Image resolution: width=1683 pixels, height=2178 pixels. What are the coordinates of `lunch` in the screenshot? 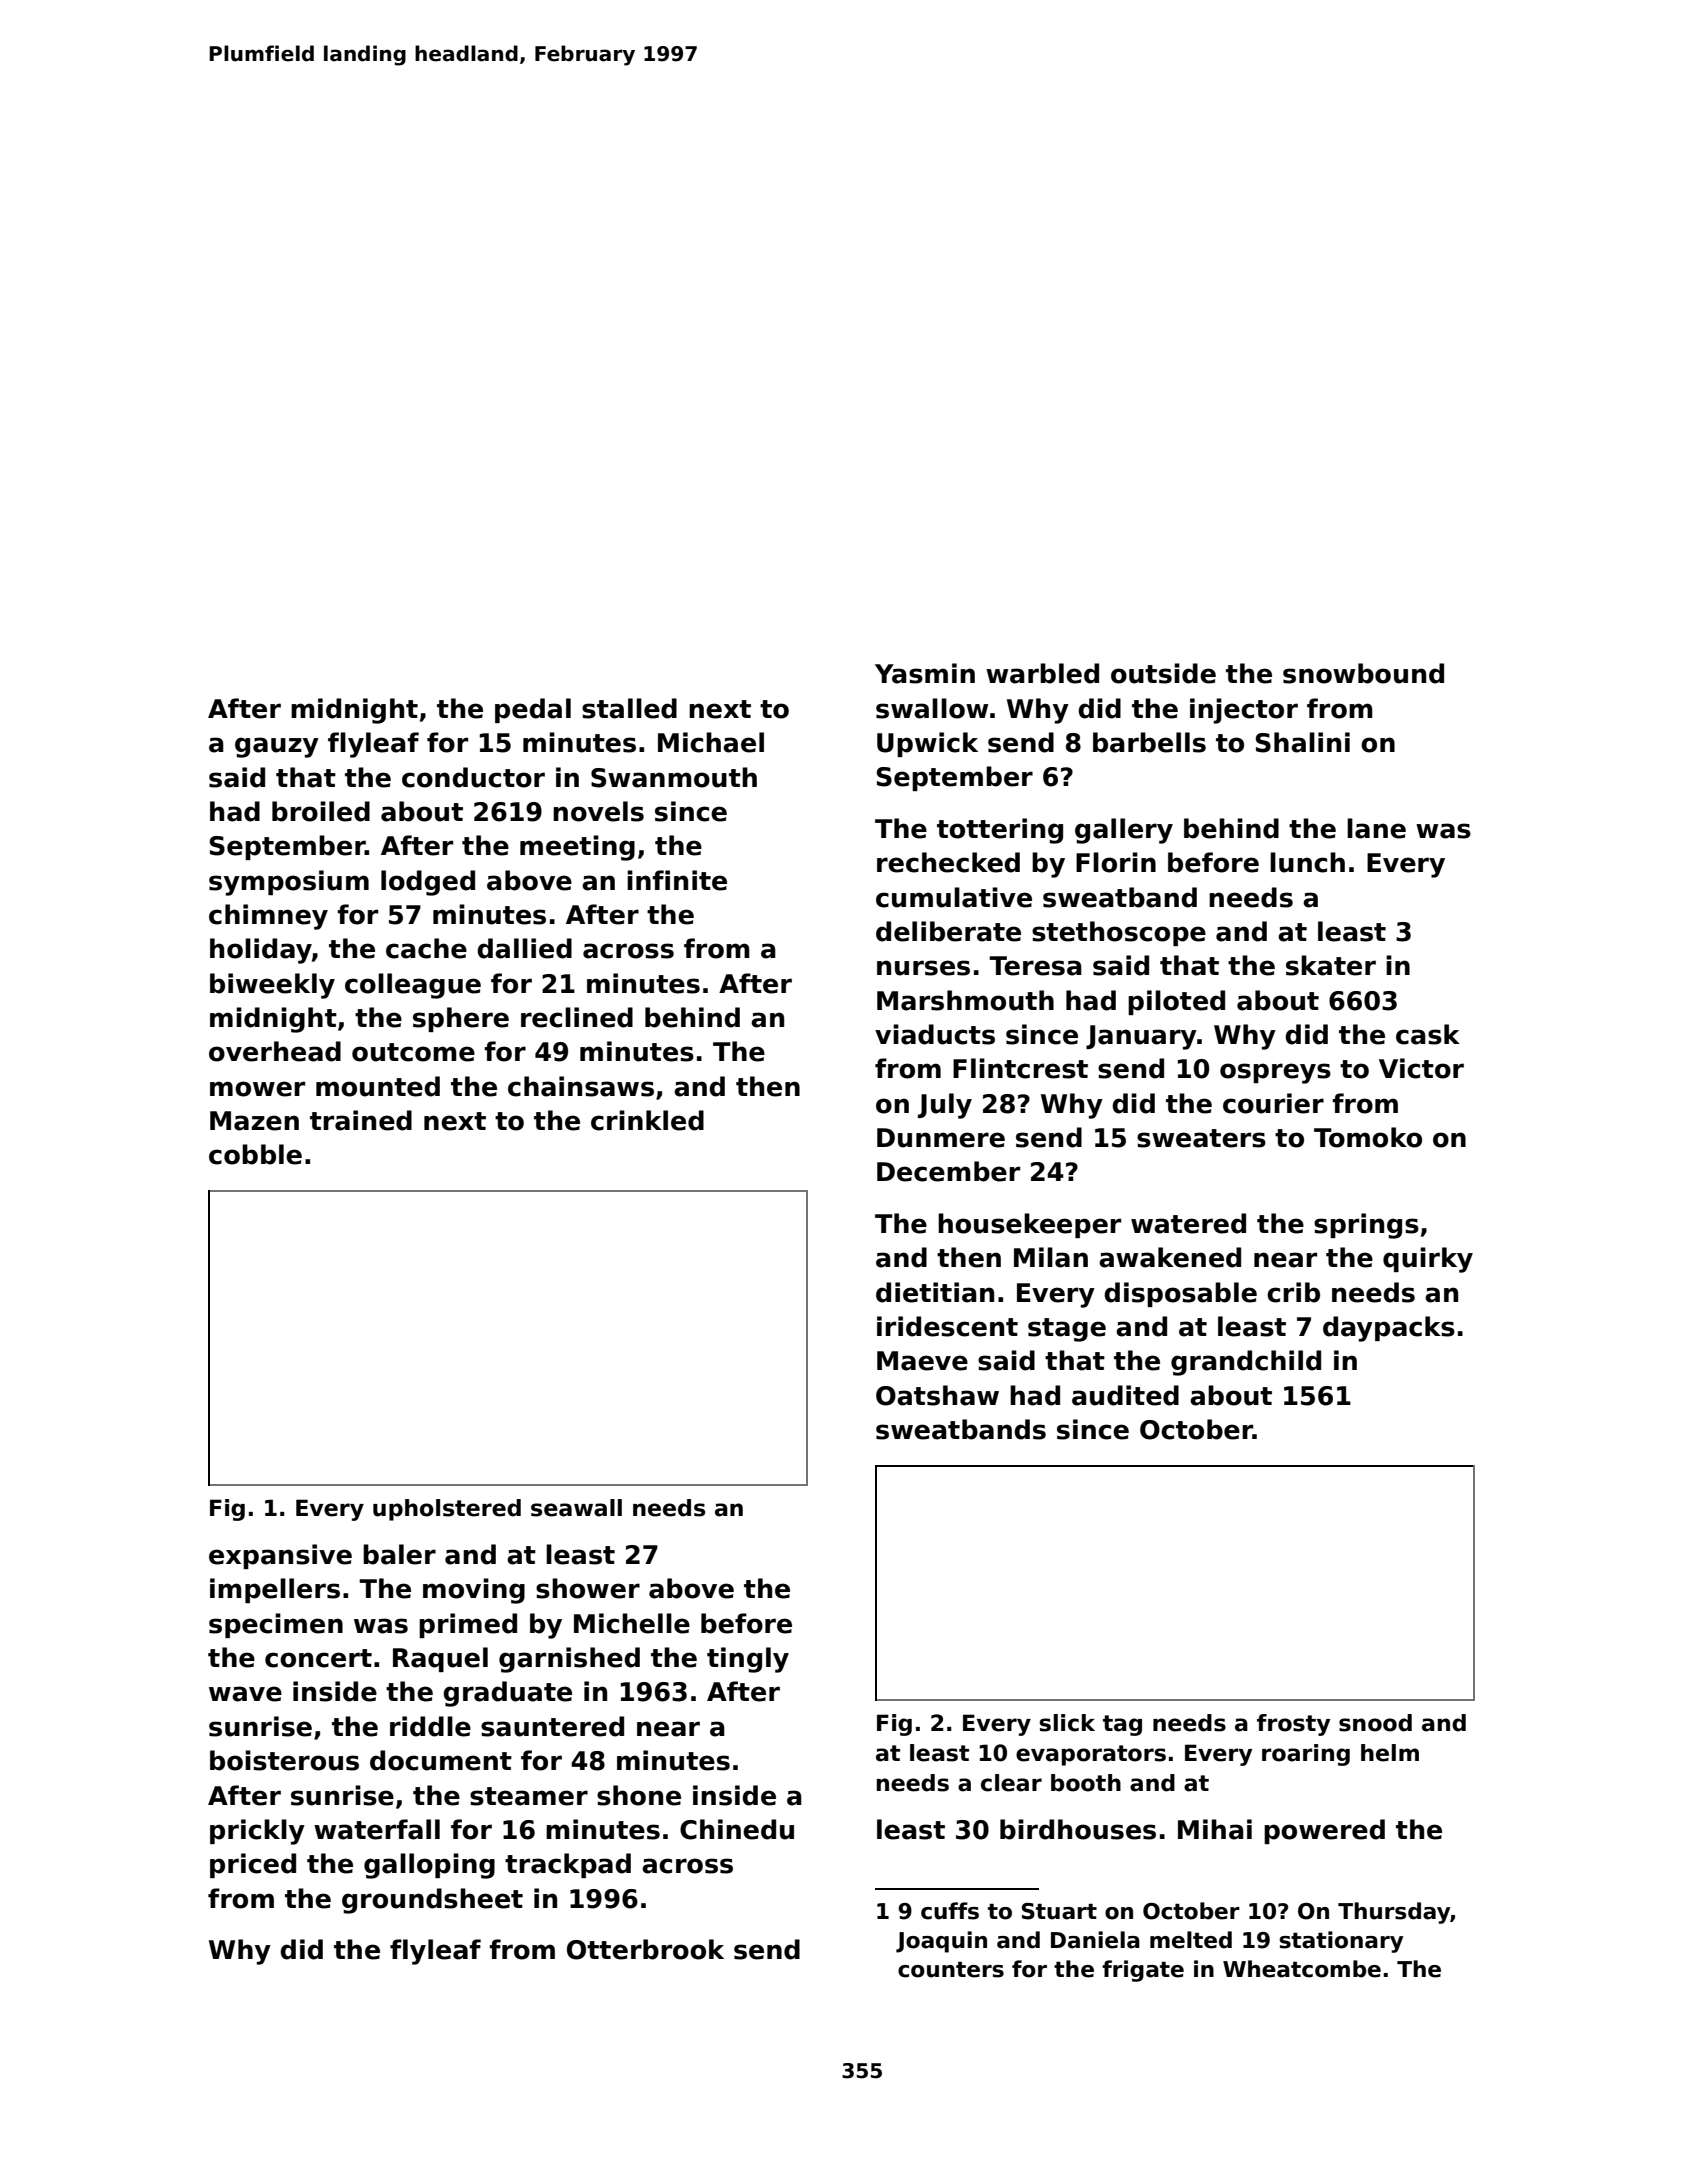 It's located at (1307, 862).
